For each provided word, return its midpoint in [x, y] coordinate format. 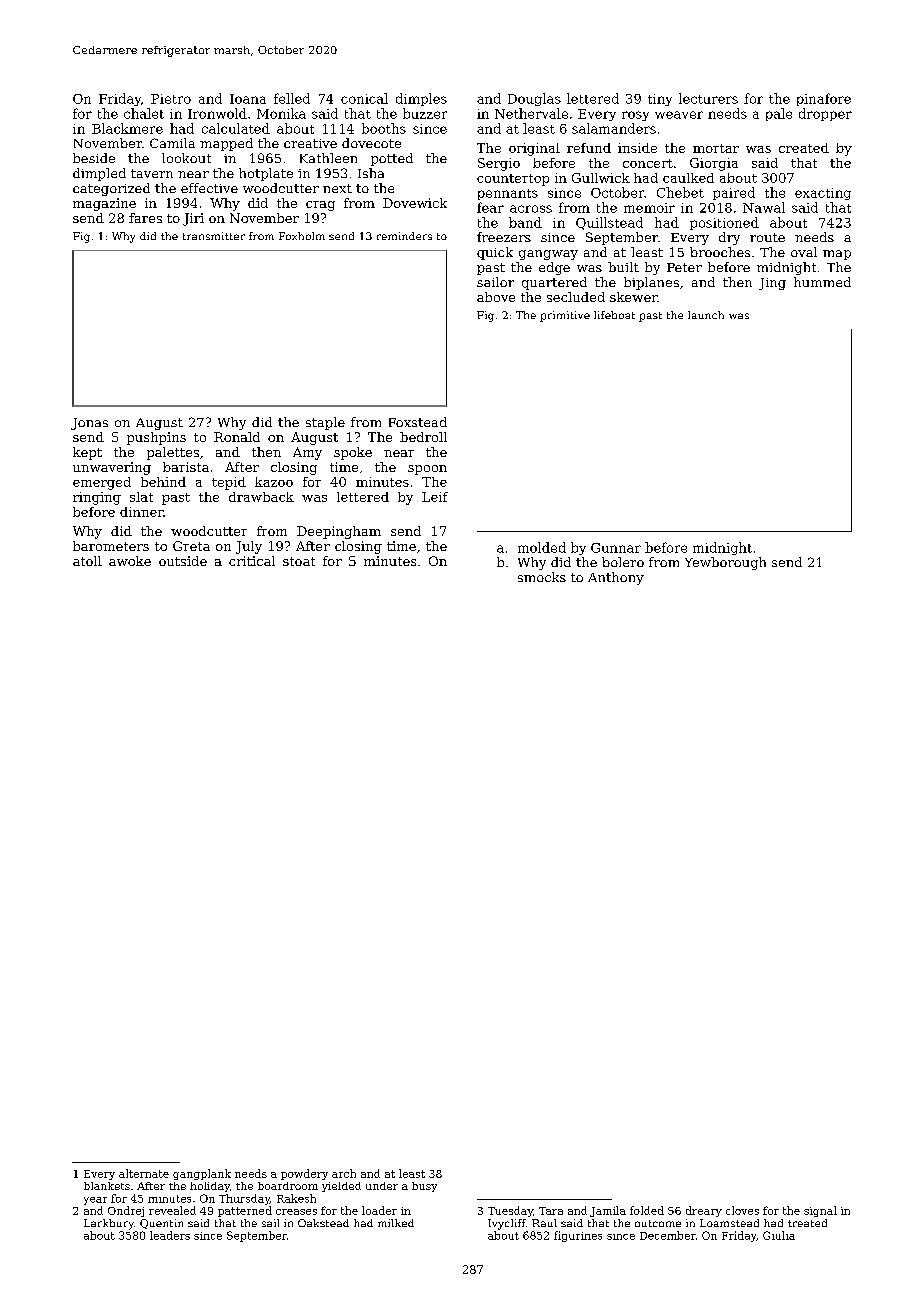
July [249, 547]
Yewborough [725, 563]
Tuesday [510, 1211]
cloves [742, 1210]
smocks [542, 577]
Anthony [616, 578]
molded [542, 547]
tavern [152, 173]
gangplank [202, 1174]
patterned [245, 1211]
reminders [404, 236]
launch [706, 315]
